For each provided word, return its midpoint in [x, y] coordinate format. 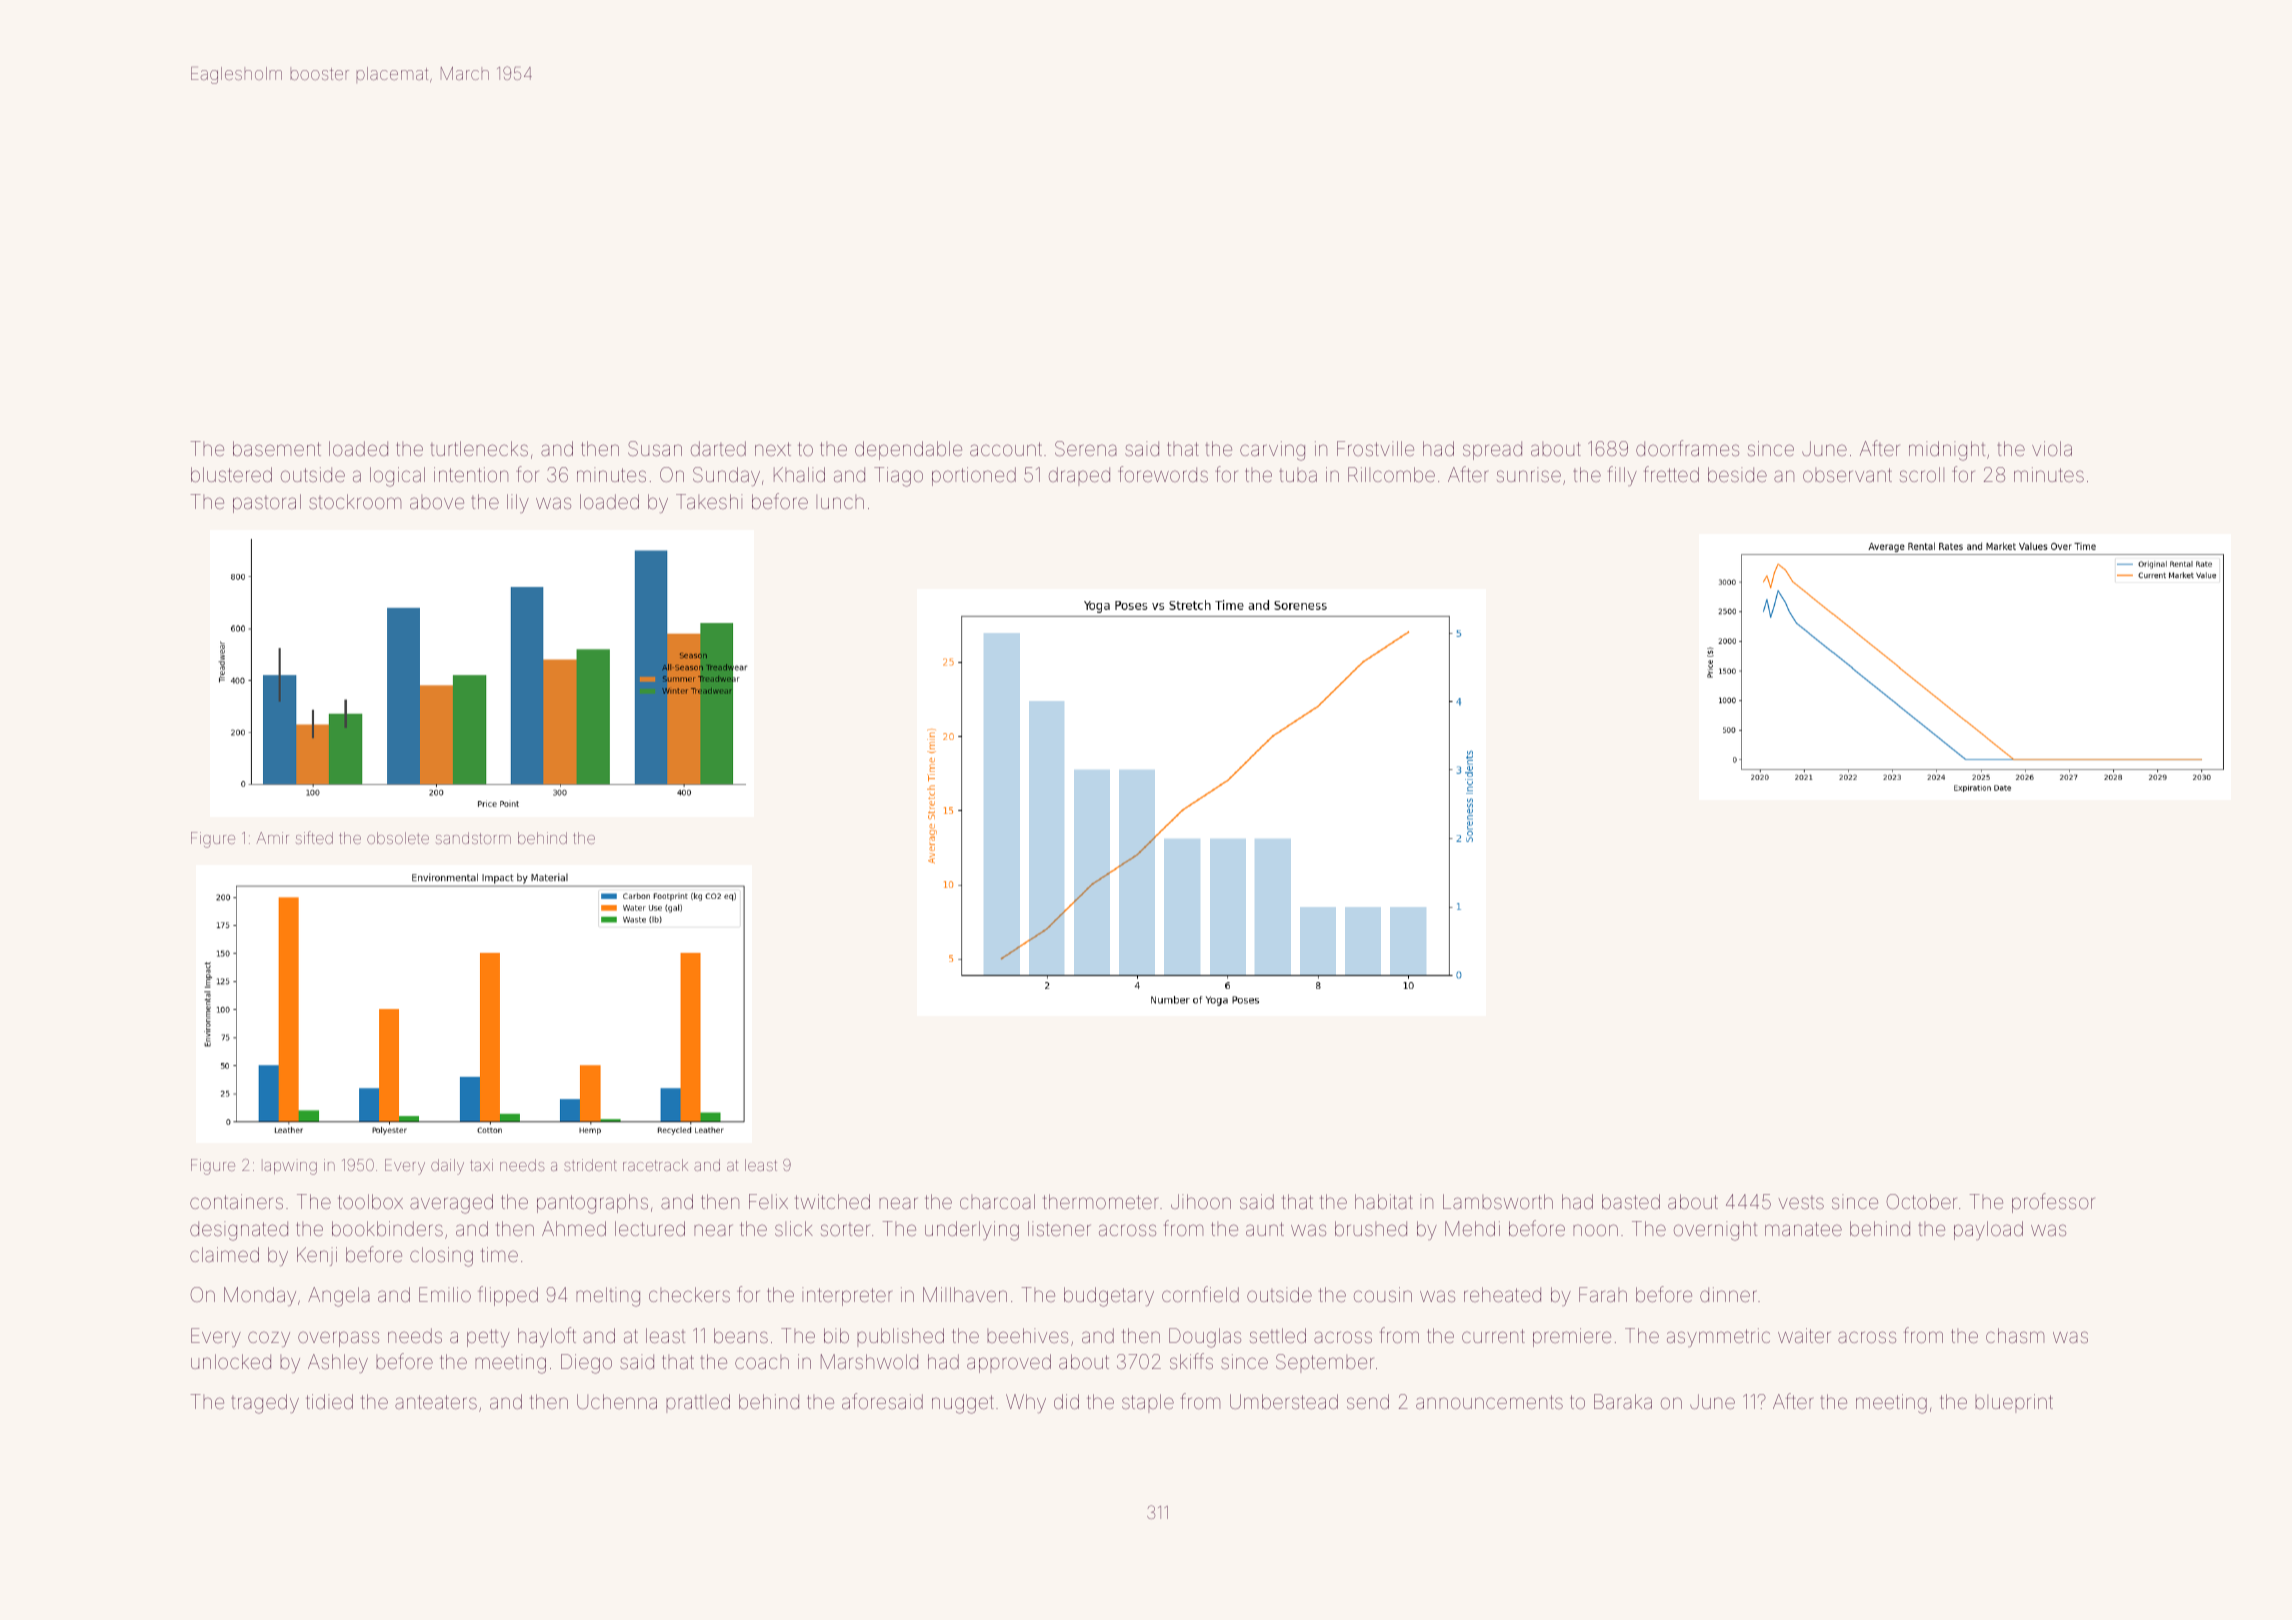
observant [1847, 475]
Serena [1086, 448]
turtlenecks [479, 448]
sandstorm [473, 838]
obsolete [398, 838]
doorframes [1687, 448]
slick [794, 1228]
